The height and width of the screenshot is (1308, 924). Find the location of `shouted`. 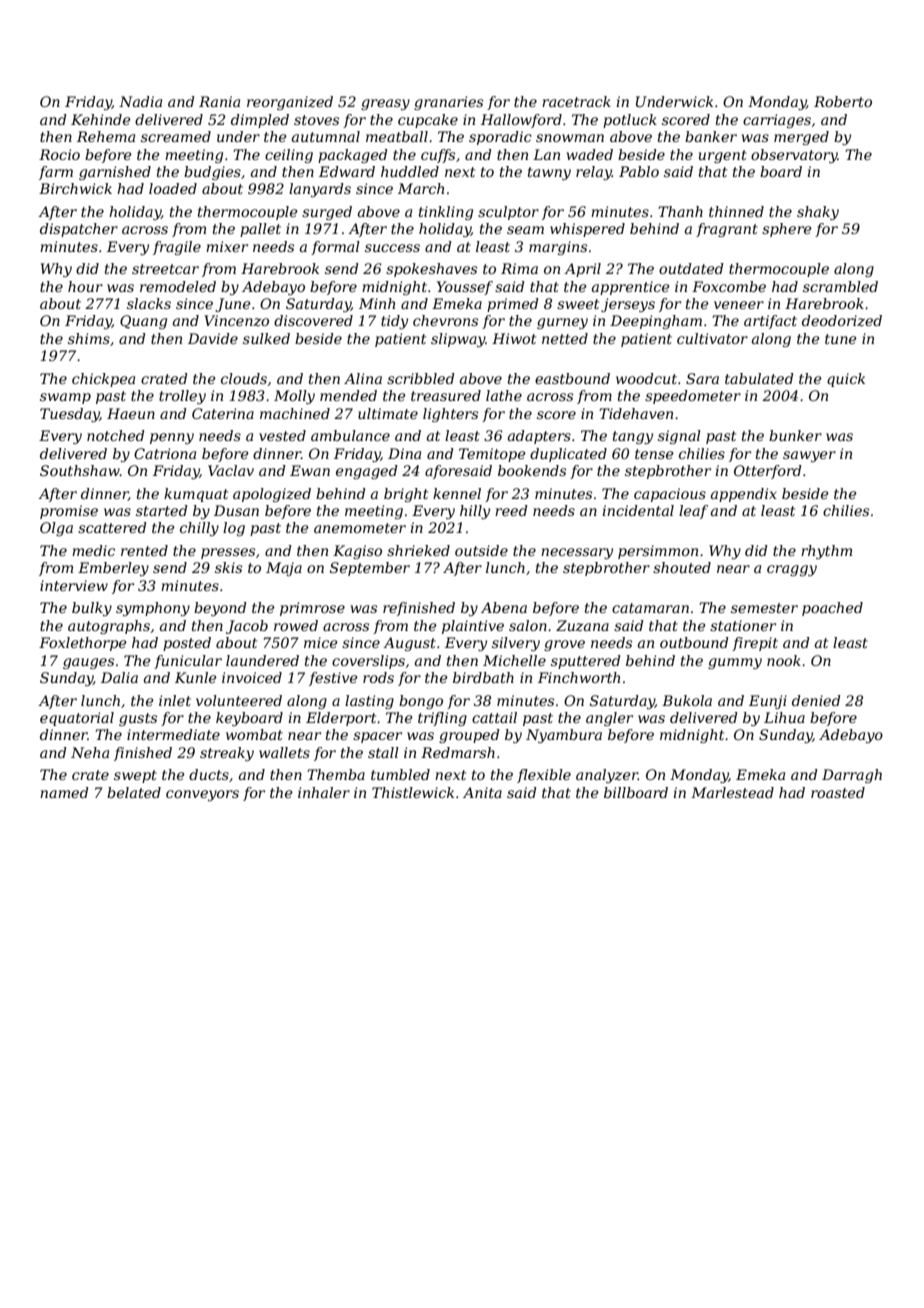

shouted is located at coordinates (682, 567).
